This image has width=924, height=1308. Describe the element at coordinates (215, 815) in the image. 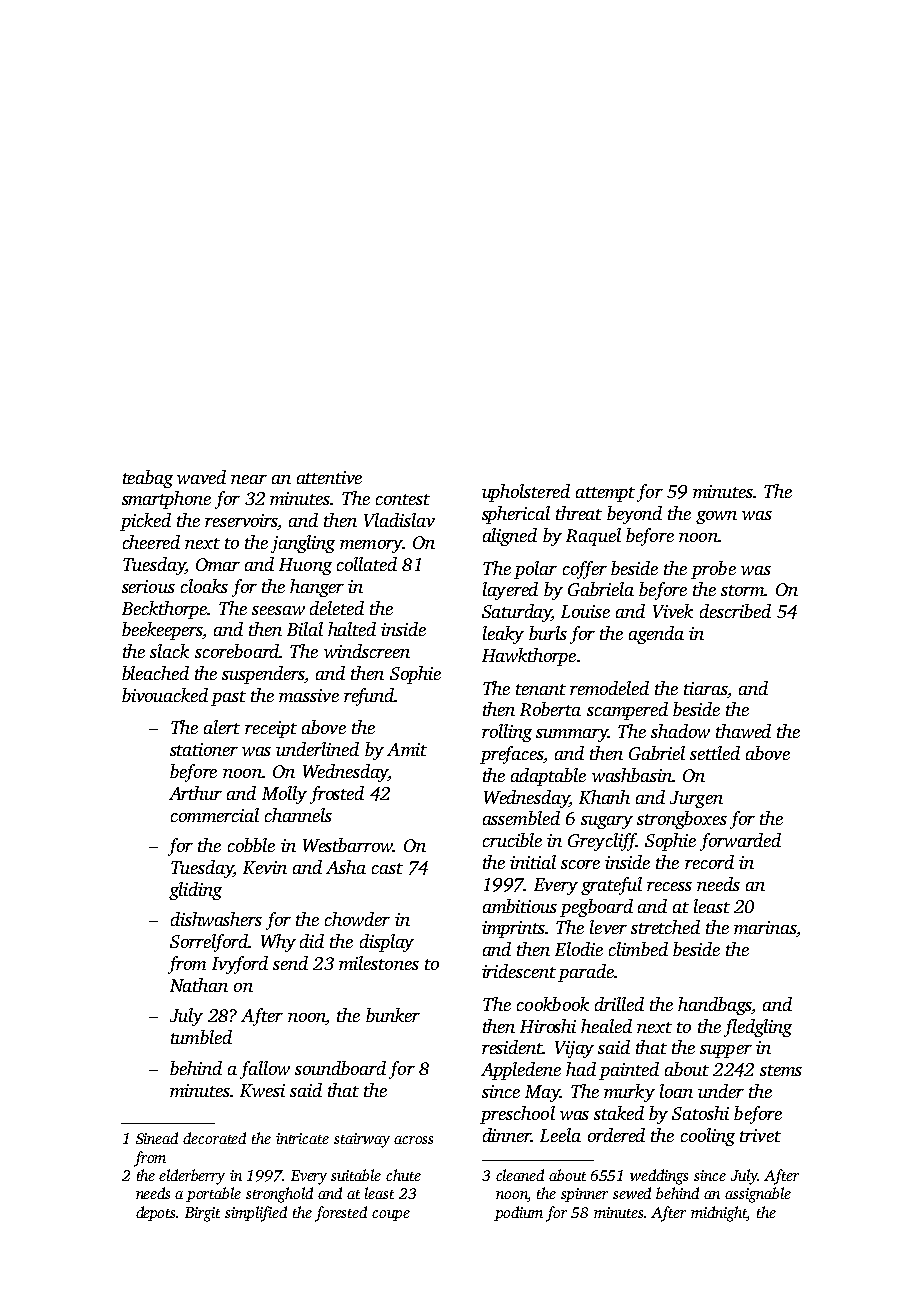

I see `commercial` at that location.
